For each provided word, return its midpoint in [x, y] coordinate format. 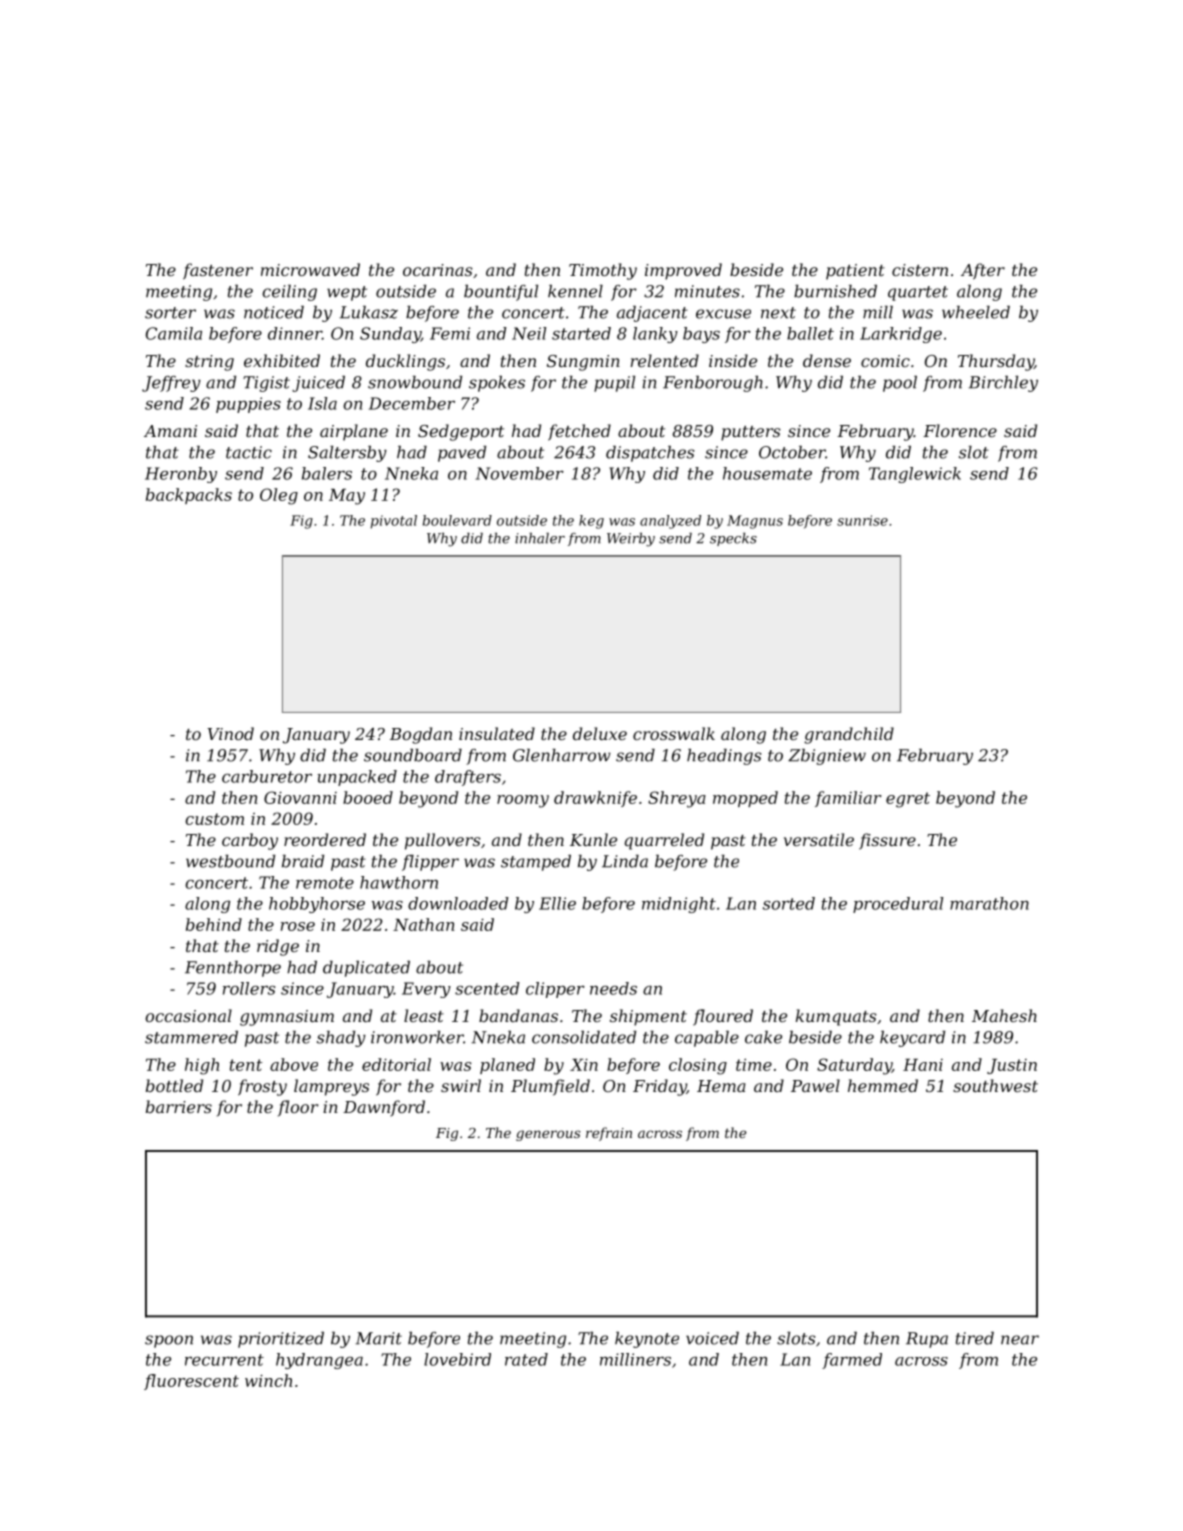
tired [975, 1338]
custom [214, 819]
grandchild [849, 735]
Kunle [593, 839]
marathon [989, 903]
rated [526, 1359]
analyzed [670, 522]
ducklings [405, 362]
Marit [379, 1338]
